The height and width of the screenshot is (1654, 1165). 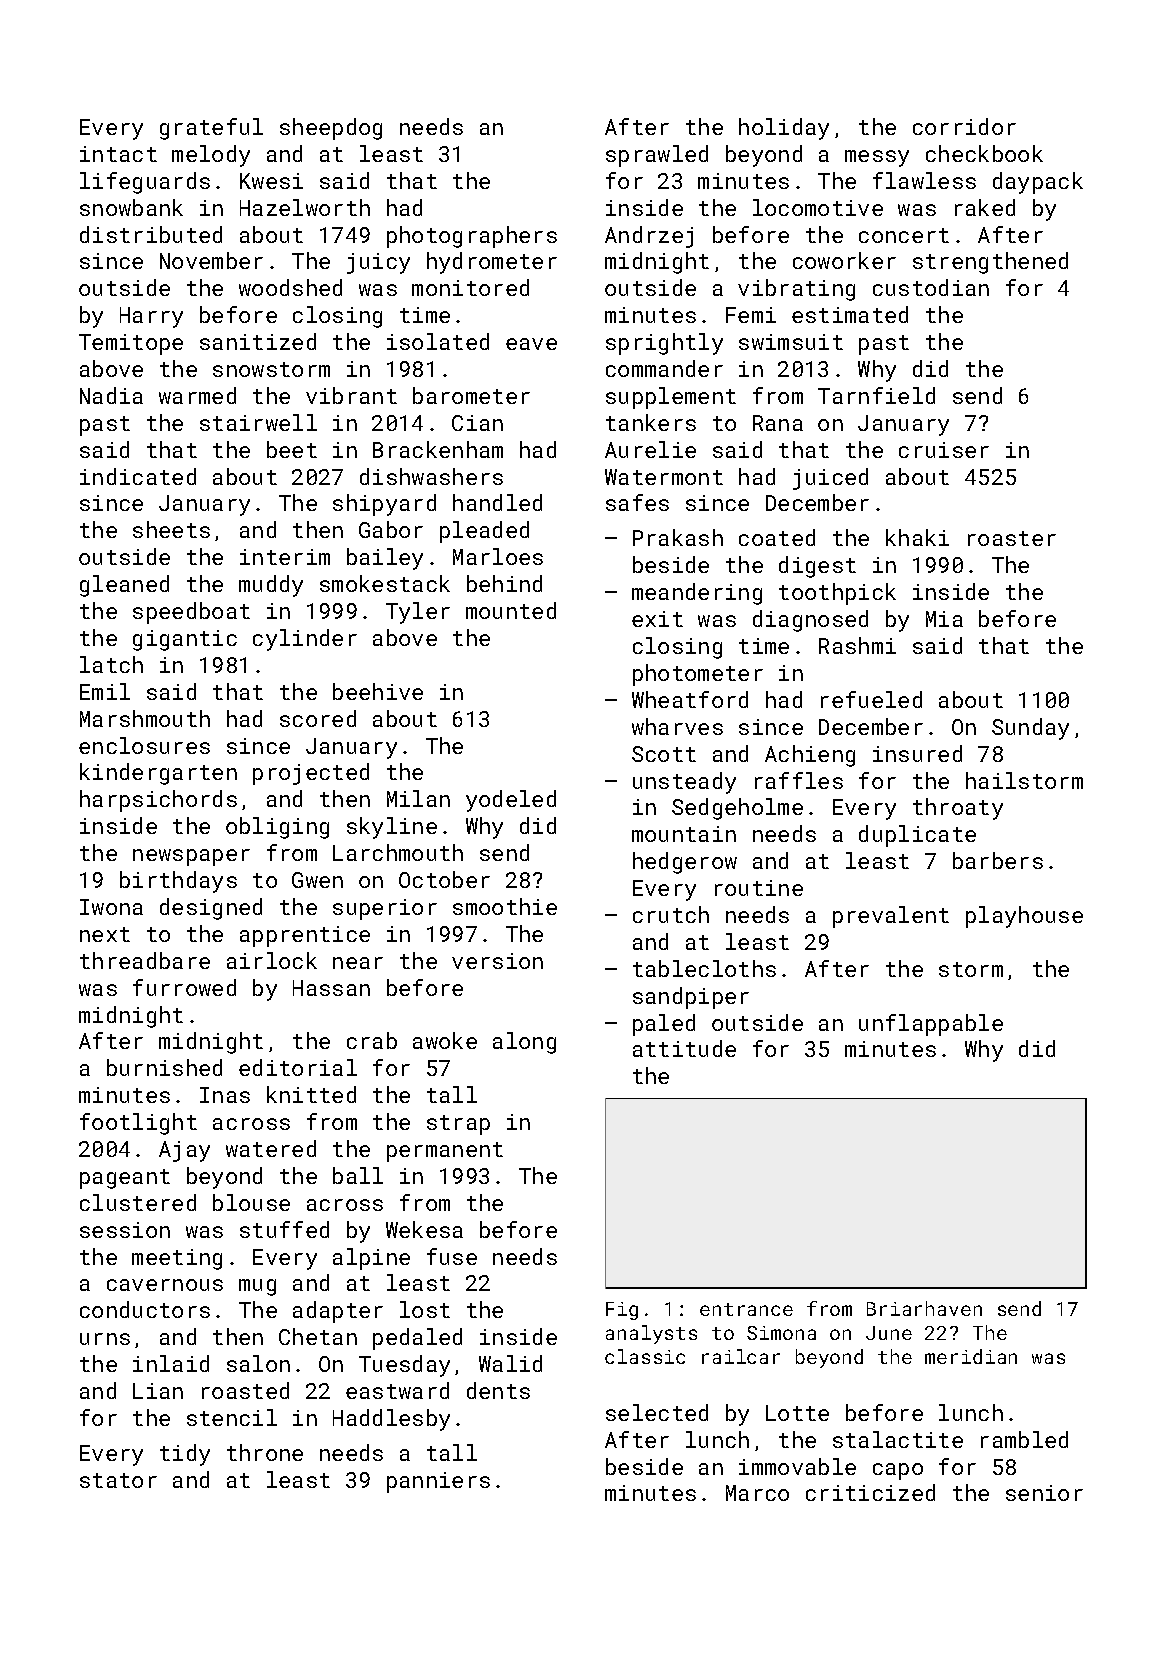 What do you see at coordinates (784, 129) in the screenshot?
I see `holiday` at bounding box center [784, 129].
